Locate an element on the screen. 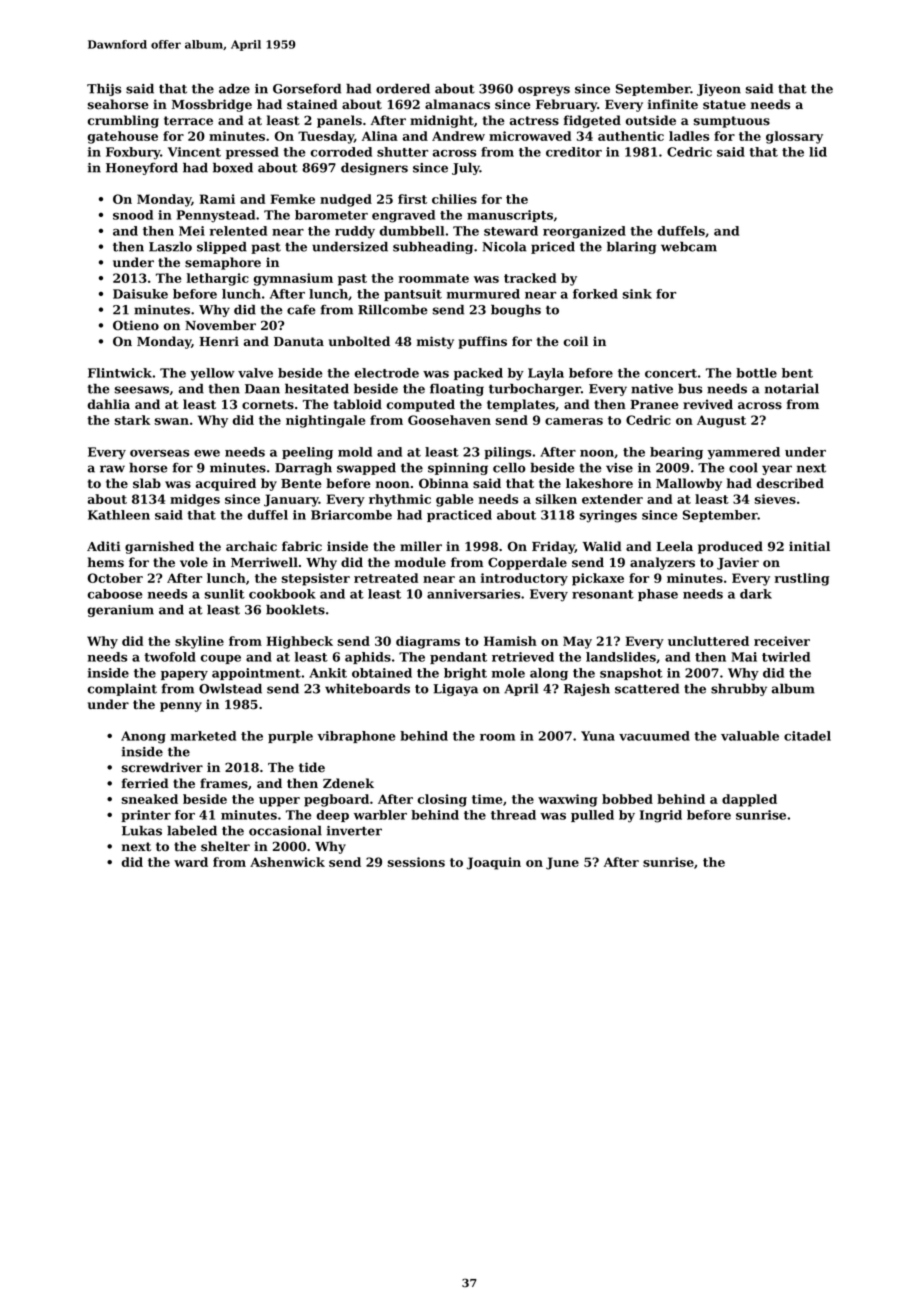 This screenshot has height=1308, width=924. ordered is located at coordinates (403, 89).
